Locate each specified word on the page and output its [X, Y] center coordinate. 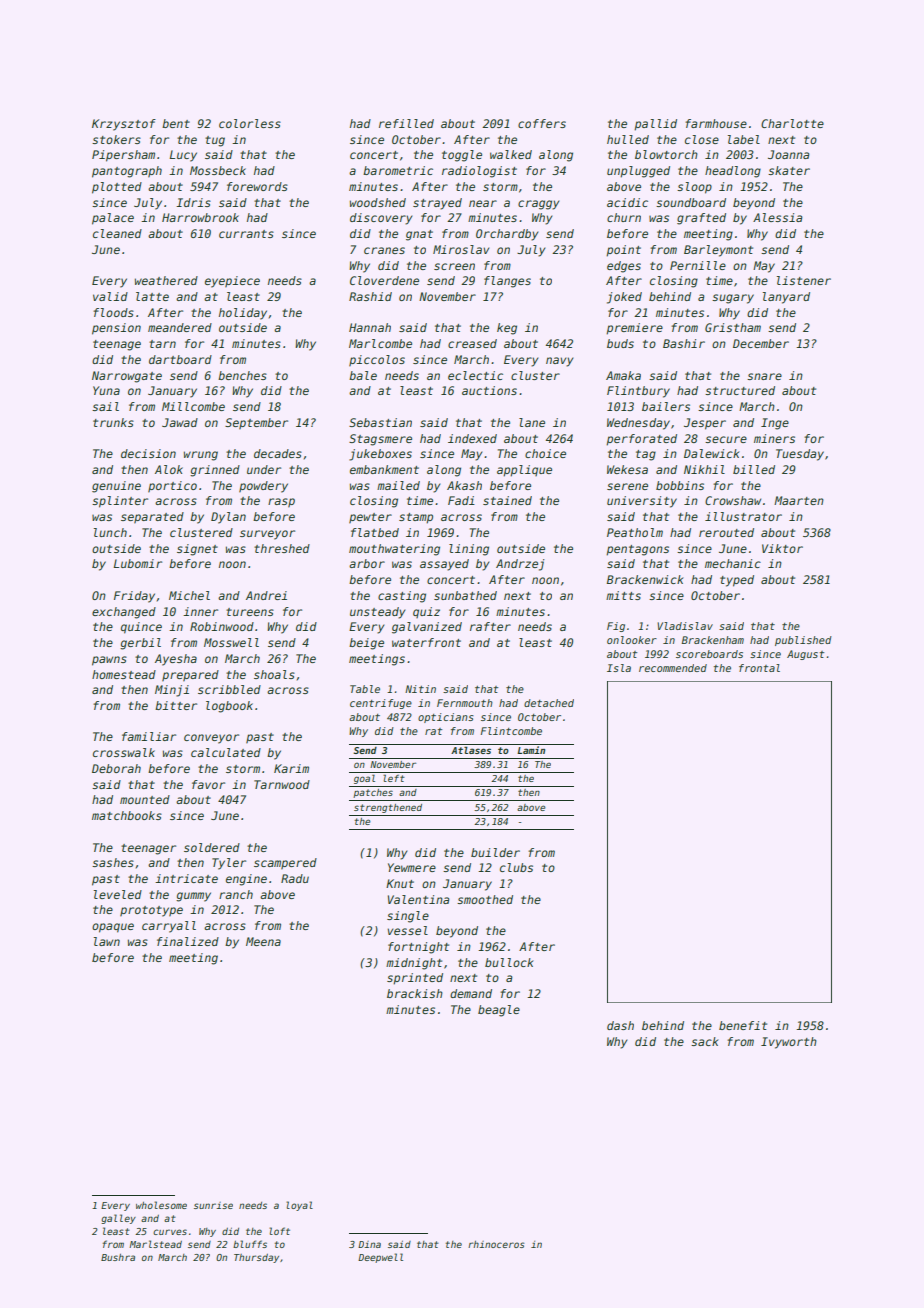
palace [113, 219]
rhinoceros [496, 1244]
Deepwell [380, 1258]
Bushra [118, 1257]
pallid [655, 125]
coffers [542, 123]
